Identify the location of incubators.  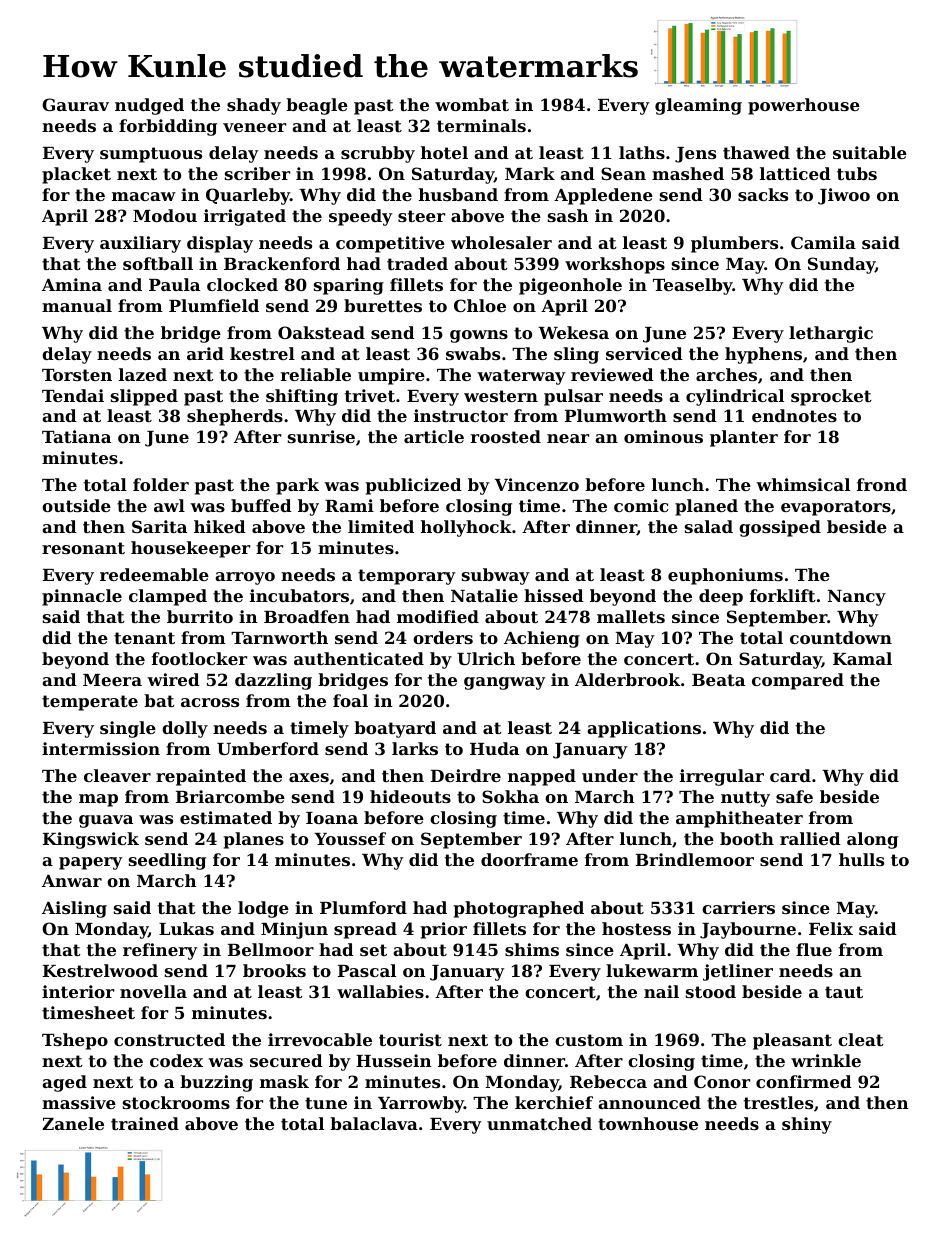
(299, 595).
